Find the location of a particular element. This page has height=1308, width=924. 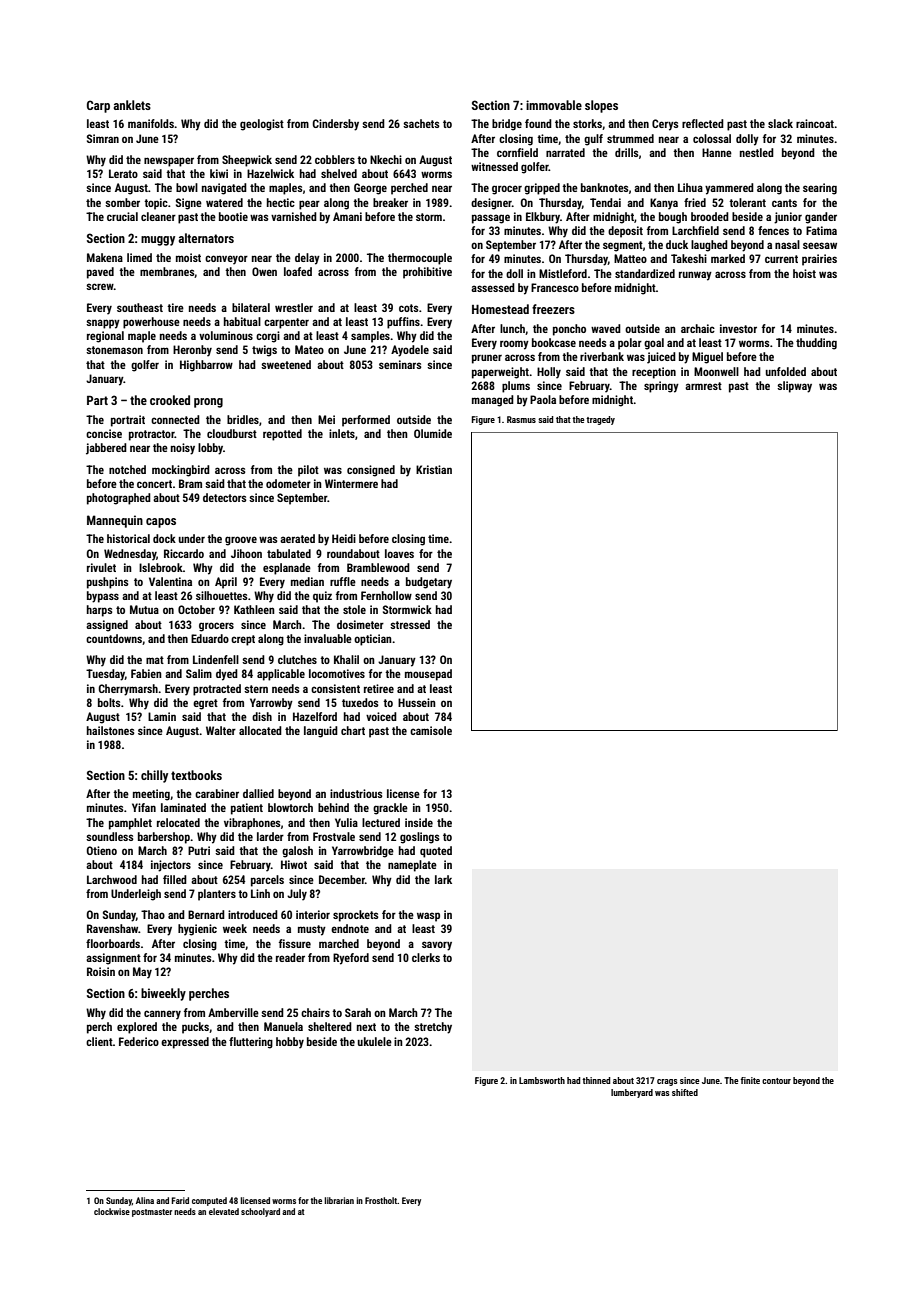

Amberville is located at coordinates (233, 1012).
